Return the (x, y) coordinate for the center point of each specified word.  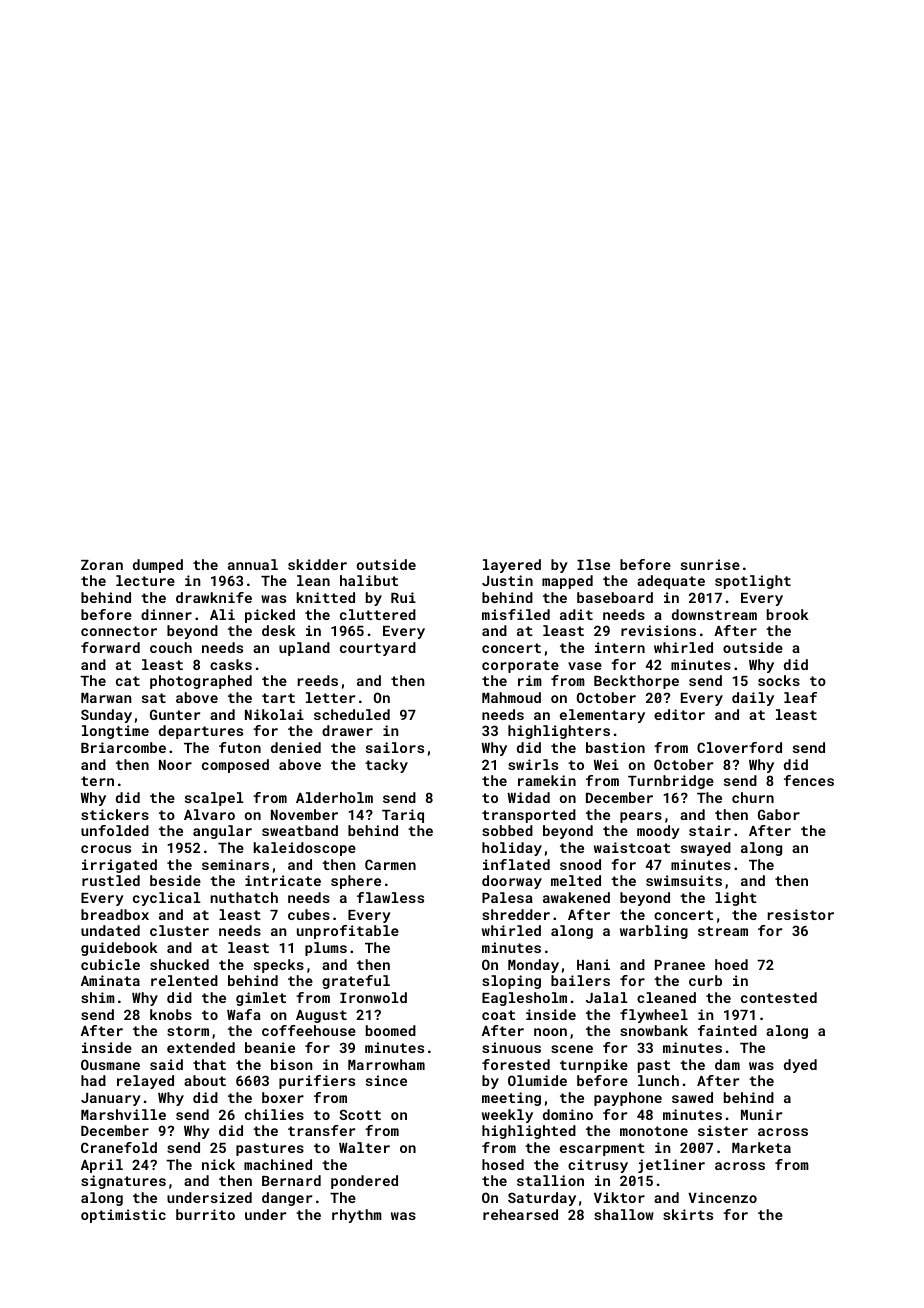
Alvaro (209, 814)
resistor (801, 914)
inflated (516, 864)
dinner (166, 614)
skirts (688, 1214)
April (102, 1166)
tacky (386, 766)
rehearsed (520, 1214)
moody (658, 832)
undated (110, 930)
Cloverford (739, 747)
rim (530, 680)
